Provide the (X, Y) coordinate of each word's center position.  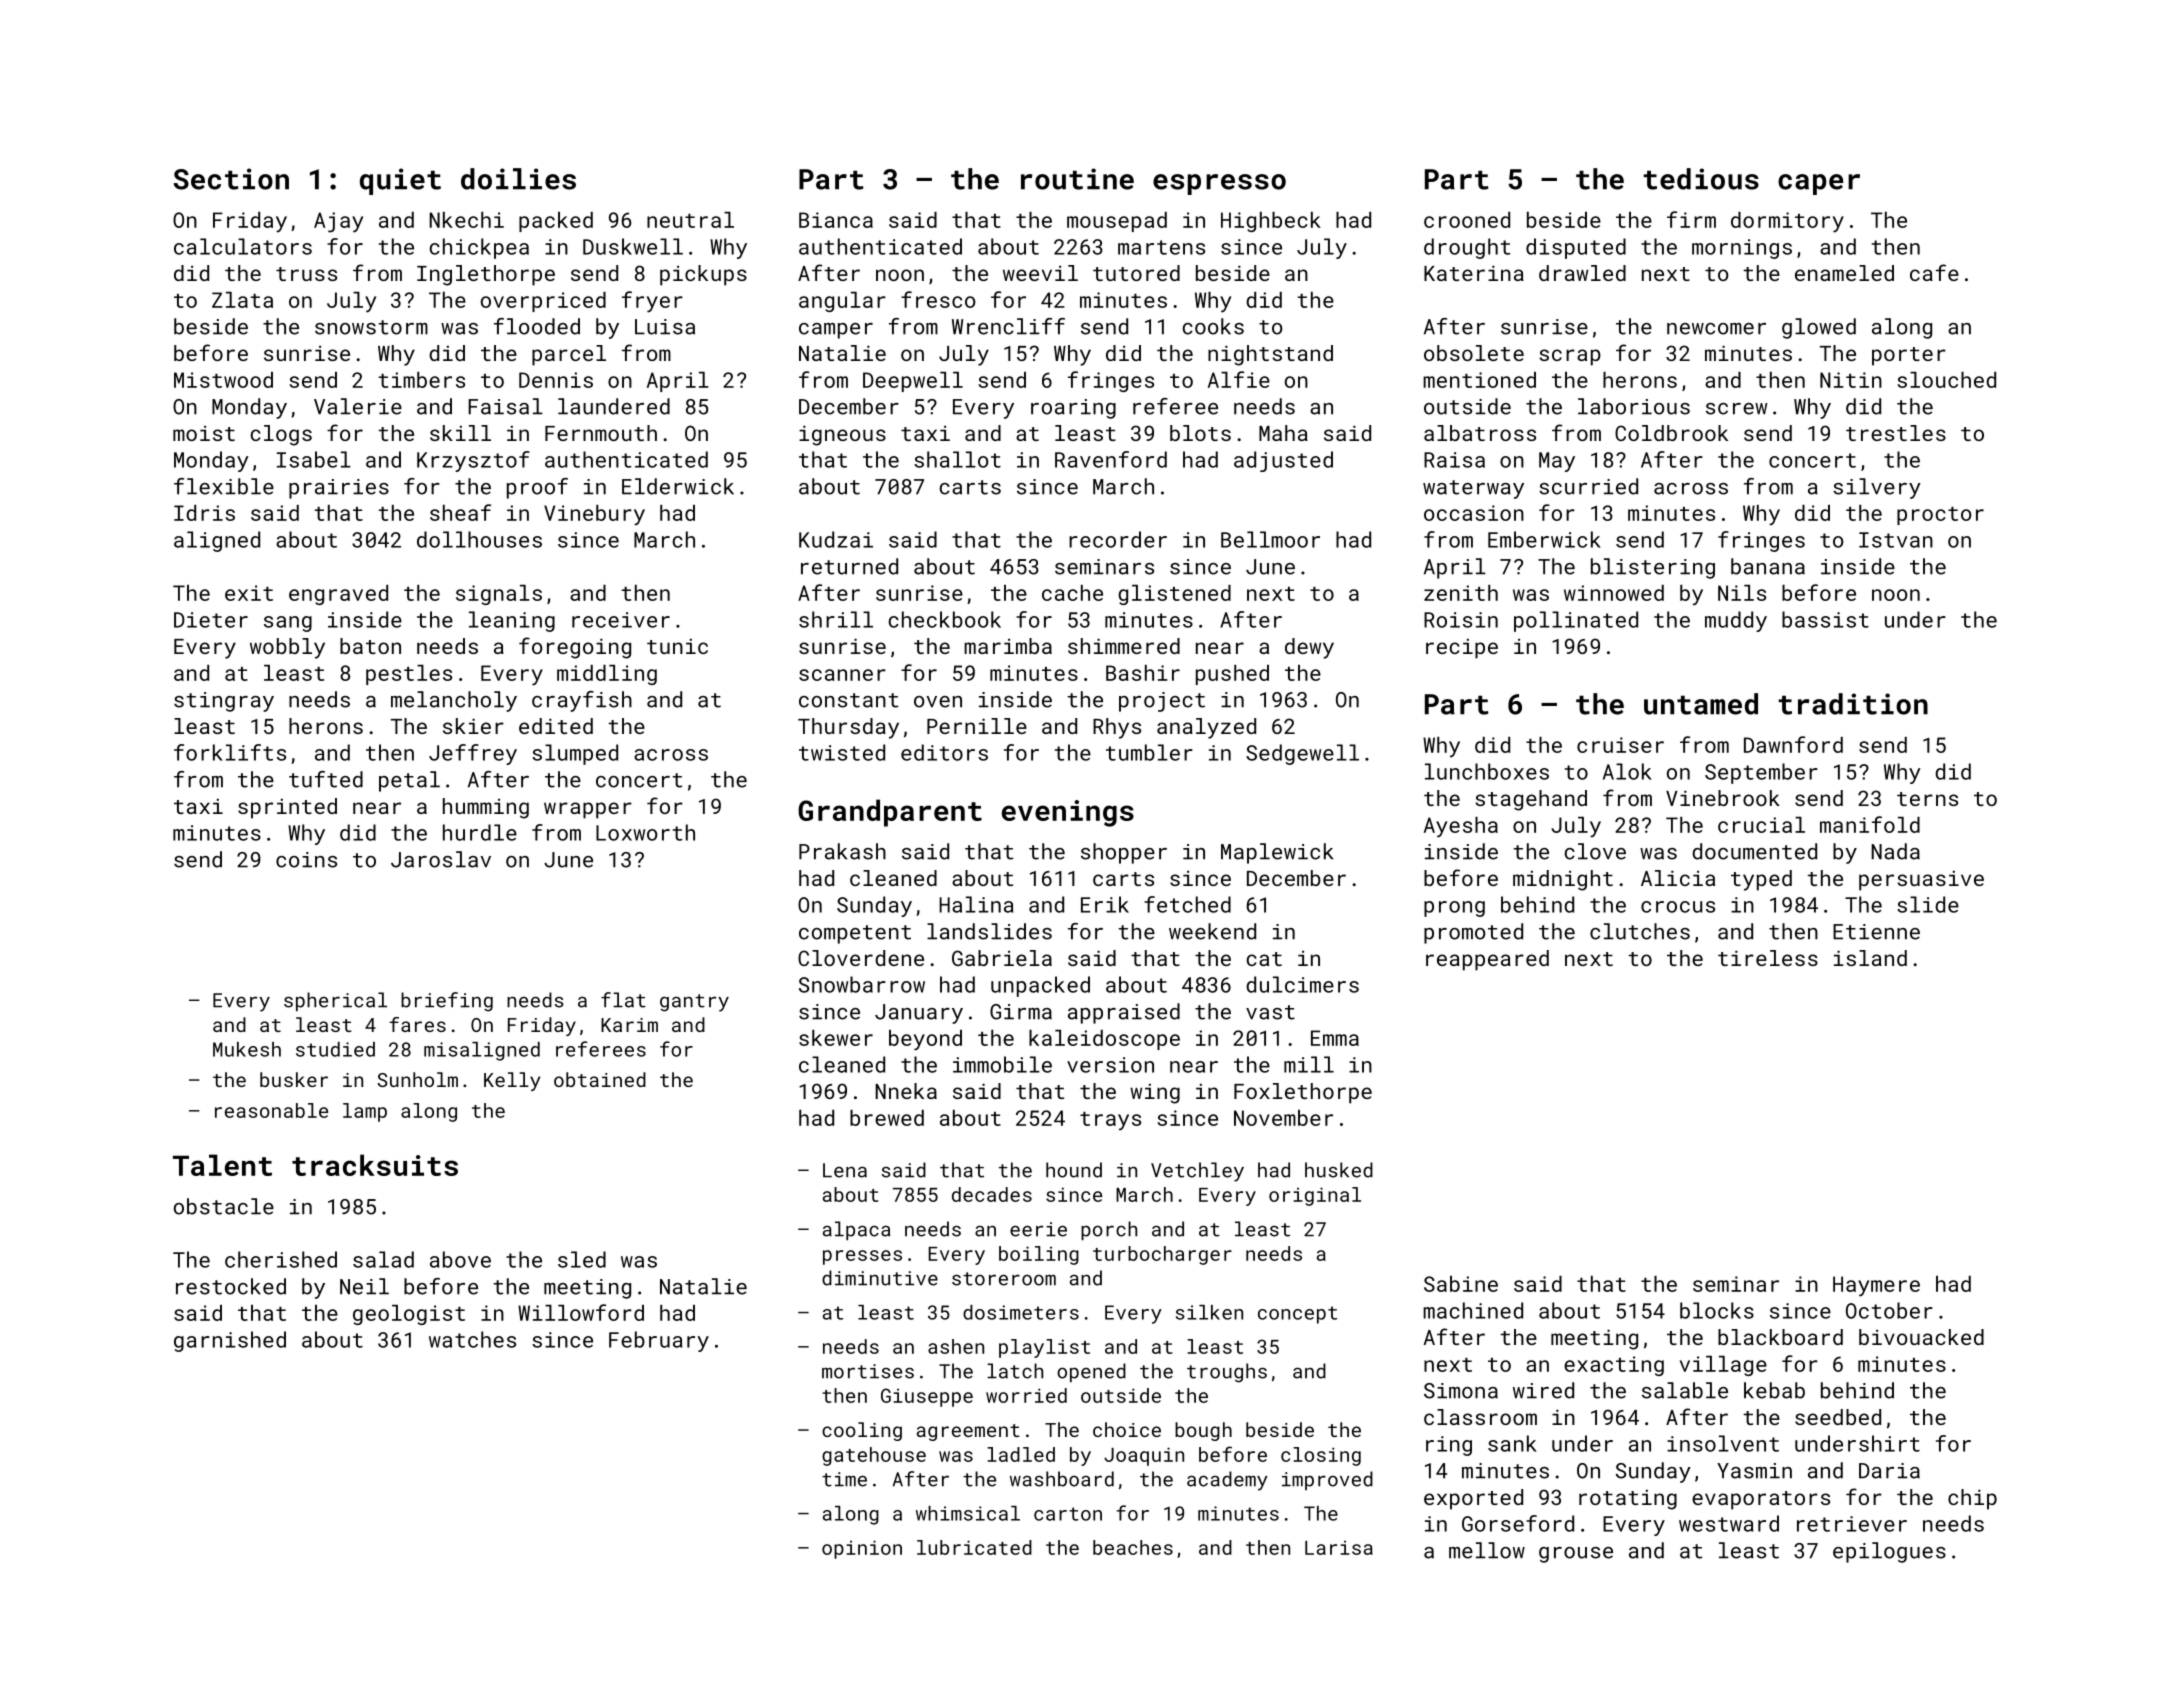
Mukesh (247, 1049)
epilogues (1889, 1552)
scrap (1570, 357)
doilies (518, 179)
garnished (230, 1341)
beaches (1133, 1547)
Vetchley (1197, 1172)
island (1870, 958)
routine (1077, 179)
